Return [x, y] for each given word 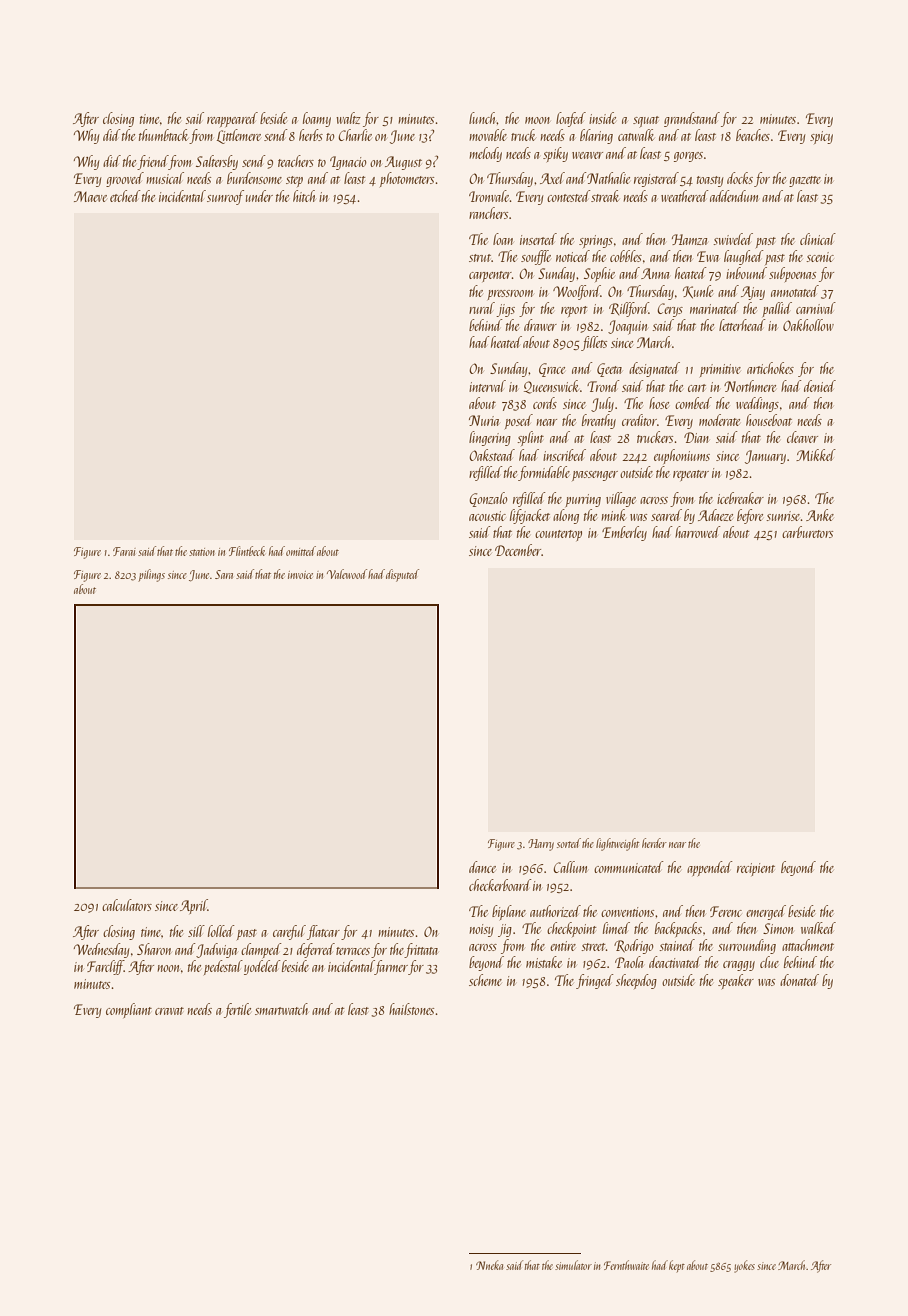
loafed [571, 119]
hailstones [411, 1009]
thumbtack [164, 136]
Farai [124, 551]
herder [654, 843]
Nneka [489, 1265]
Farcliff [105, 967]
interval [487, 386]
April [194, 906]
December [518, 550]
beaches [753, 135]
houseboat [769, 420]
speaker [736, 981]
